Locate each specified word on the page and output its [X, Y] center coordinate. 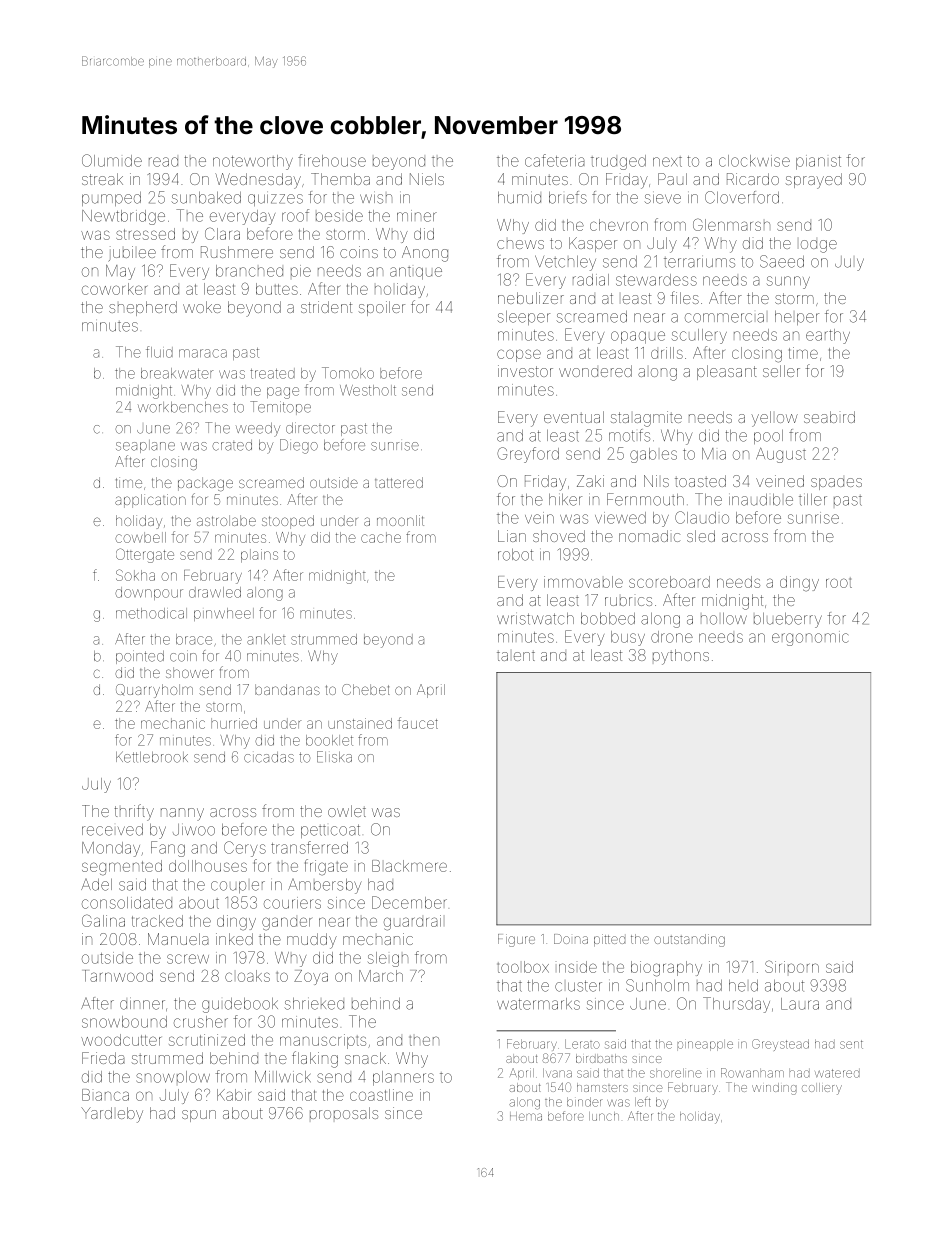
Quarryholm [154, 691]
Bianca [105, 1095]
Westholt [368, 390]
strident [326, 307]
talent [516, 655]
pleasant [727, 372]
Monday [111, 849]
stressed [145, 234]
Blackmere [409, 866]
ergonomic [810, 638]
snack [365, 1058]
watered [837, 1073]
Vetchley [565, 263]
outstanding [689, 940]
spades [836, 484]
